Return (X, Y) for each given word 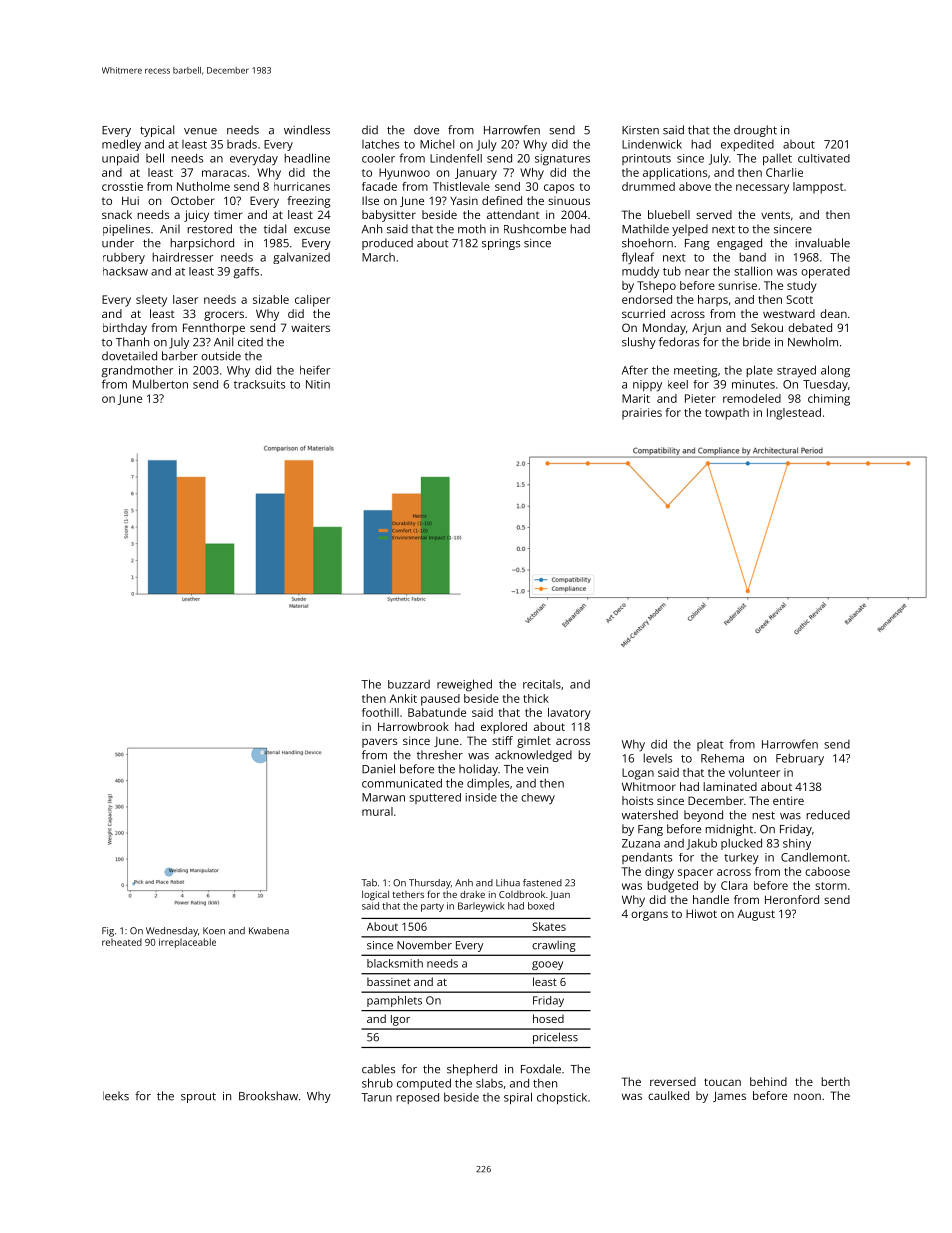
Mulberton (160, 384)
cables (378, 1069)
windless (307, 130)
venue (200, 131)
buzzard (409, 684)
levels (657, 758)
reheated (122, 942)
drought (755, 131)
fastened (542, 883)
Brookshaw (268, 1096)
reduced (828, 815)
